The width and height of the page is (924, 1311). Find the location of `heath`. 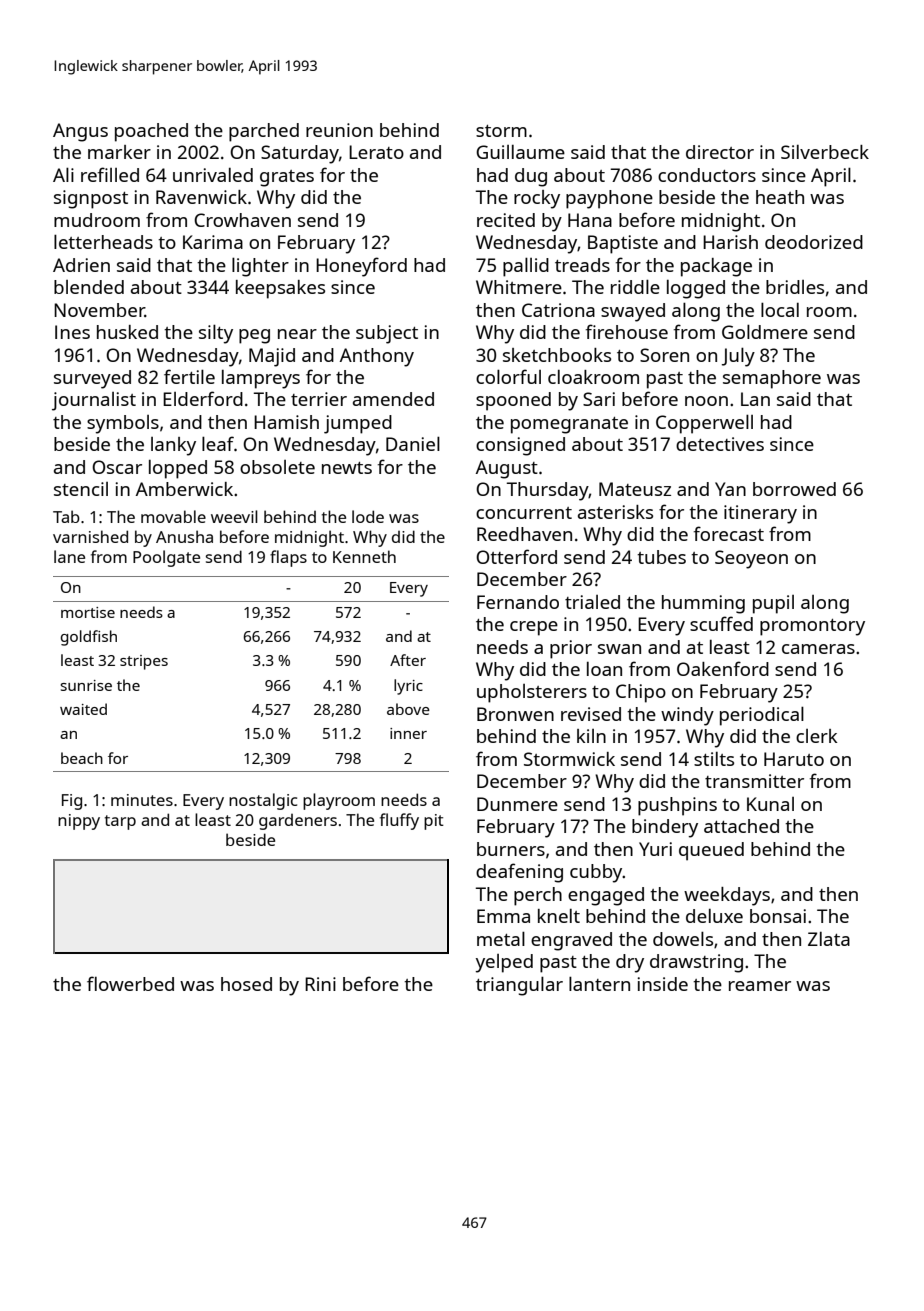

heath is located at coordinates (780, 197).
